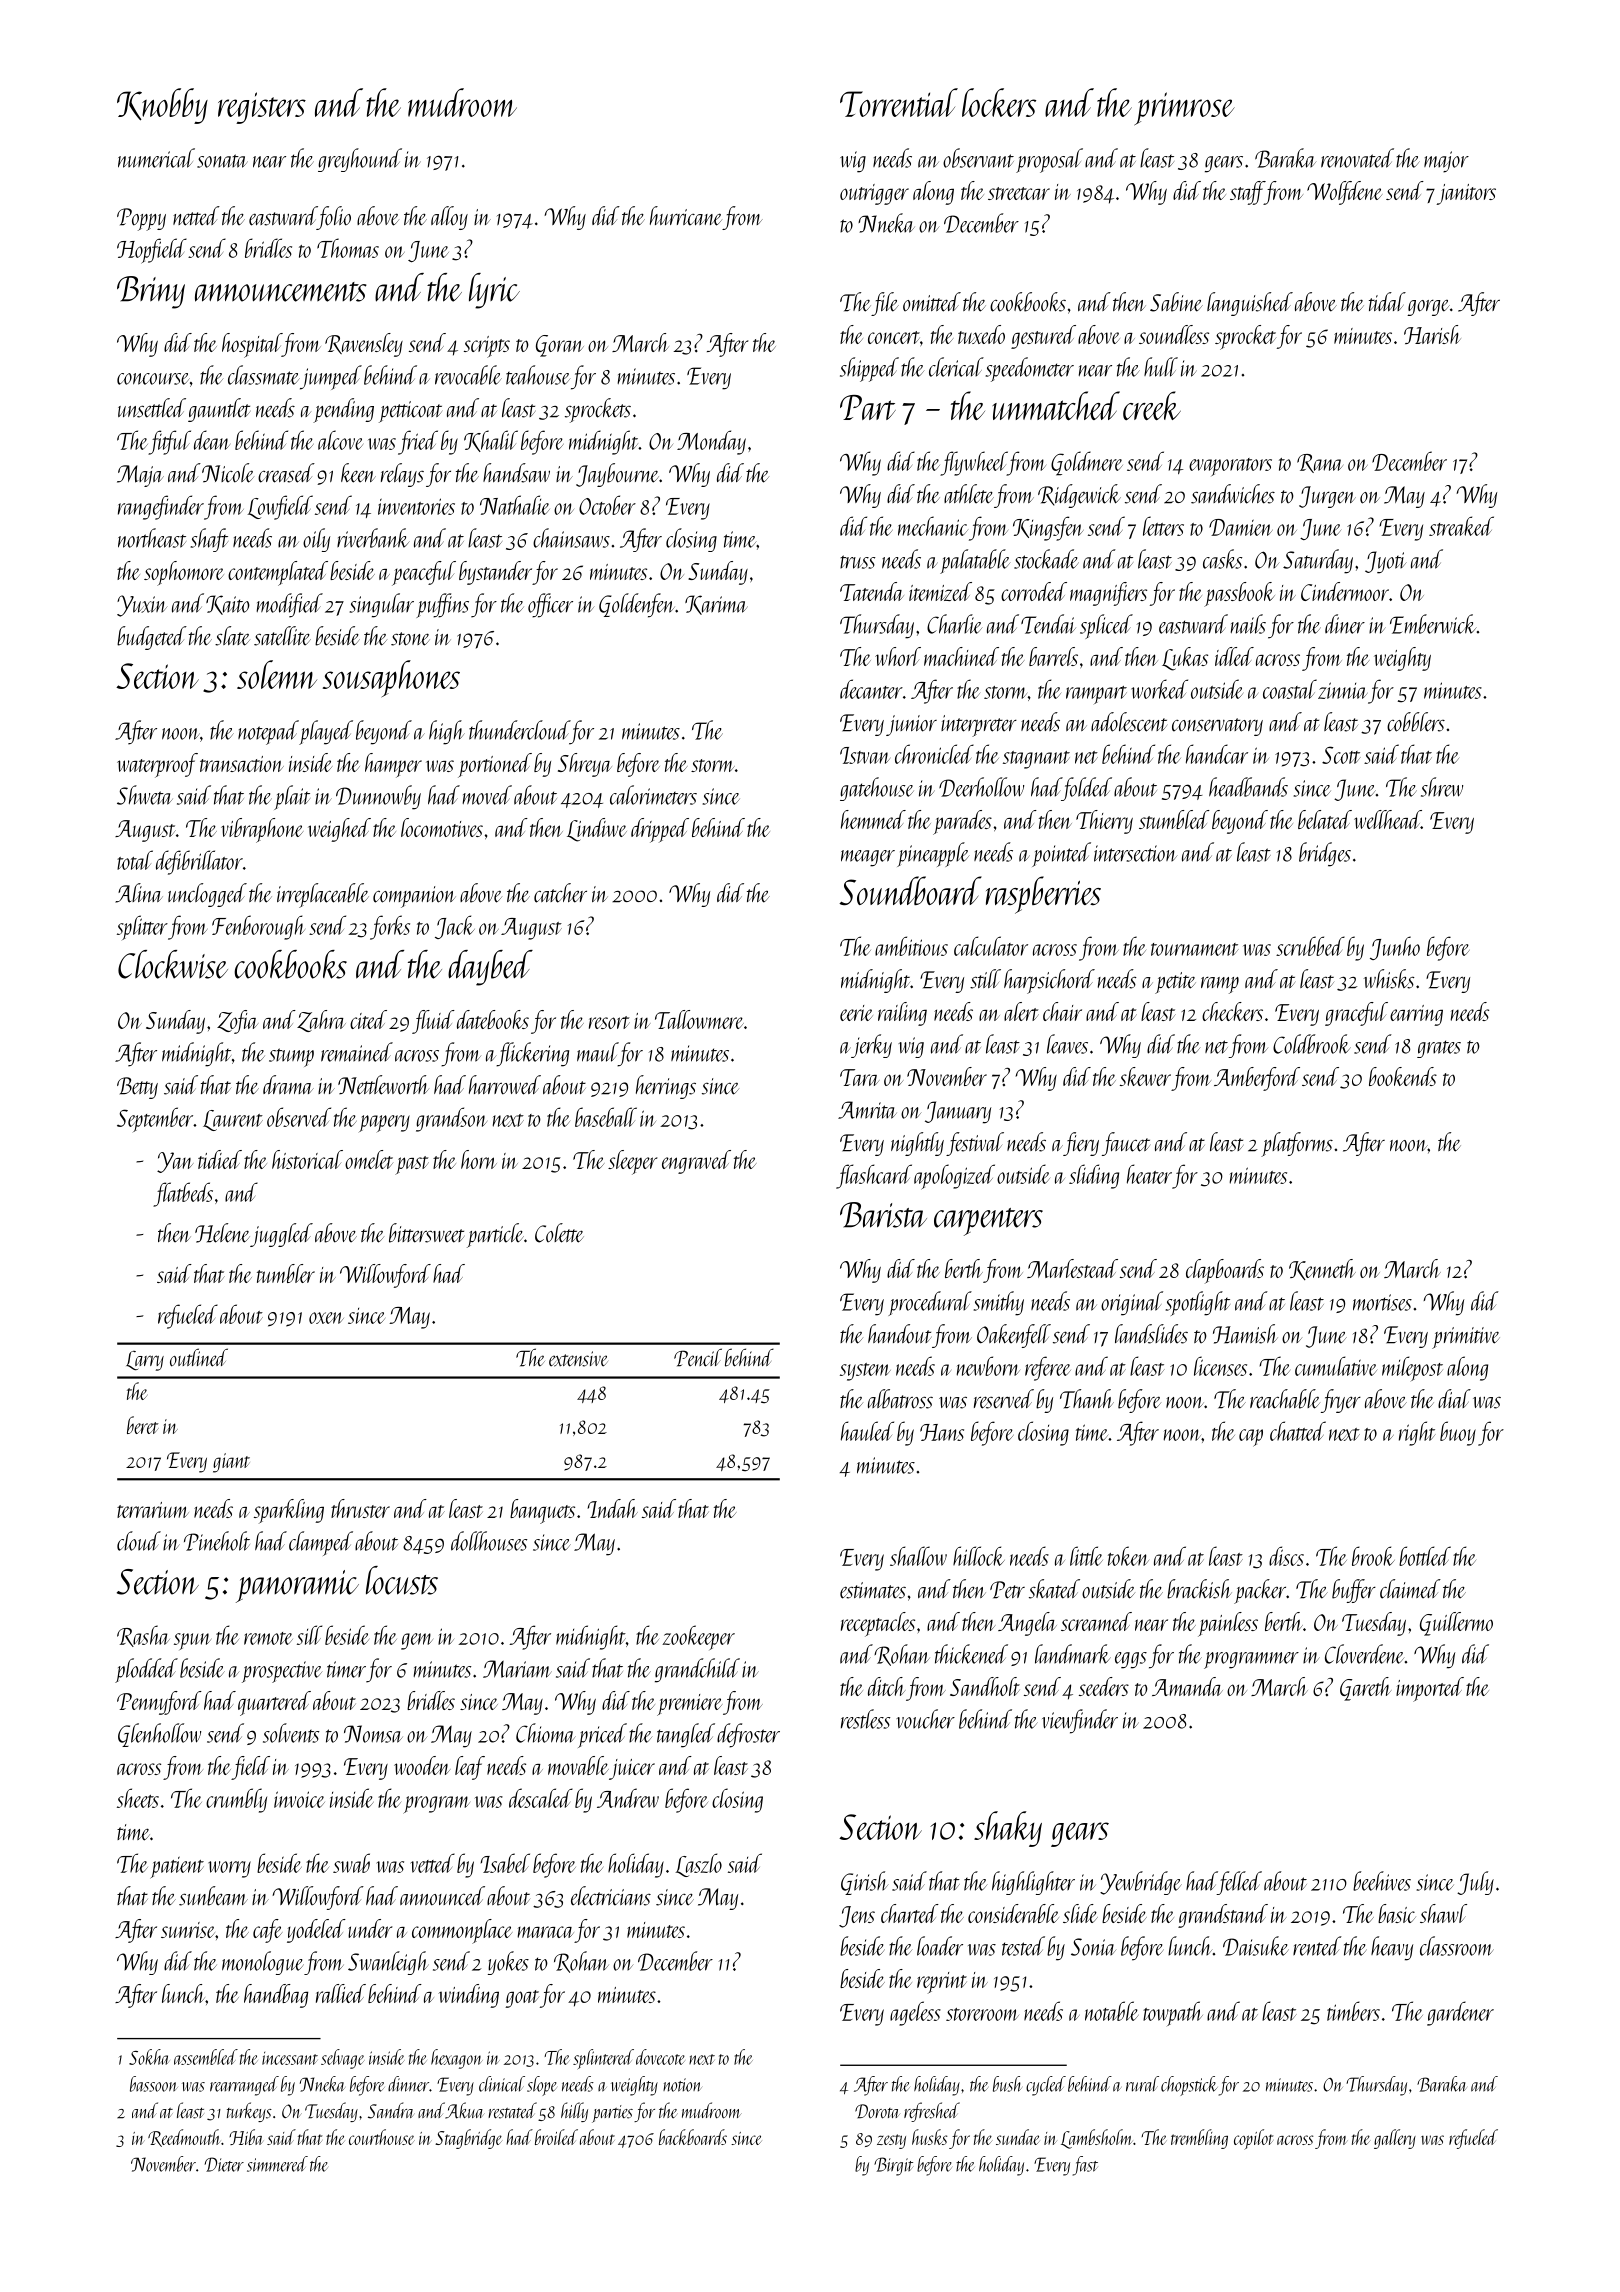  Describe the element at coordinates (1096, 1621) in the document. I see `screamed` at that location.
